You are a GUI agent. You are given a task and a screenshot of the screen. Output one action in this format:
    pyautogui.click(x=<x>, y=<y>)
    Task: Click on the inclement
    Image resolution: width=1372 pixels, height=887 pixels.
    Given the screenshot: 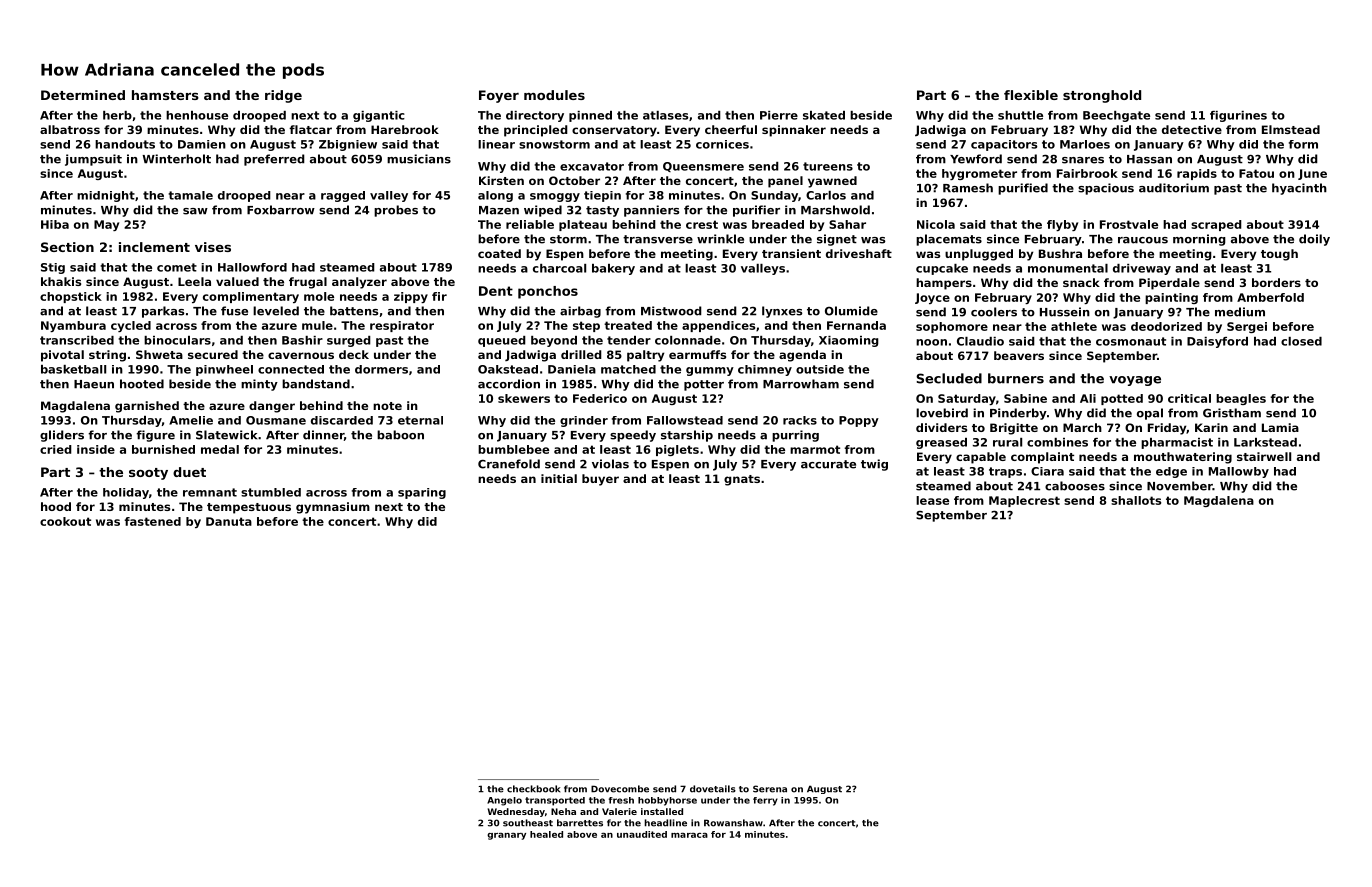 What is the action you would take?
    pyautogui.click(x=154, y=247)
